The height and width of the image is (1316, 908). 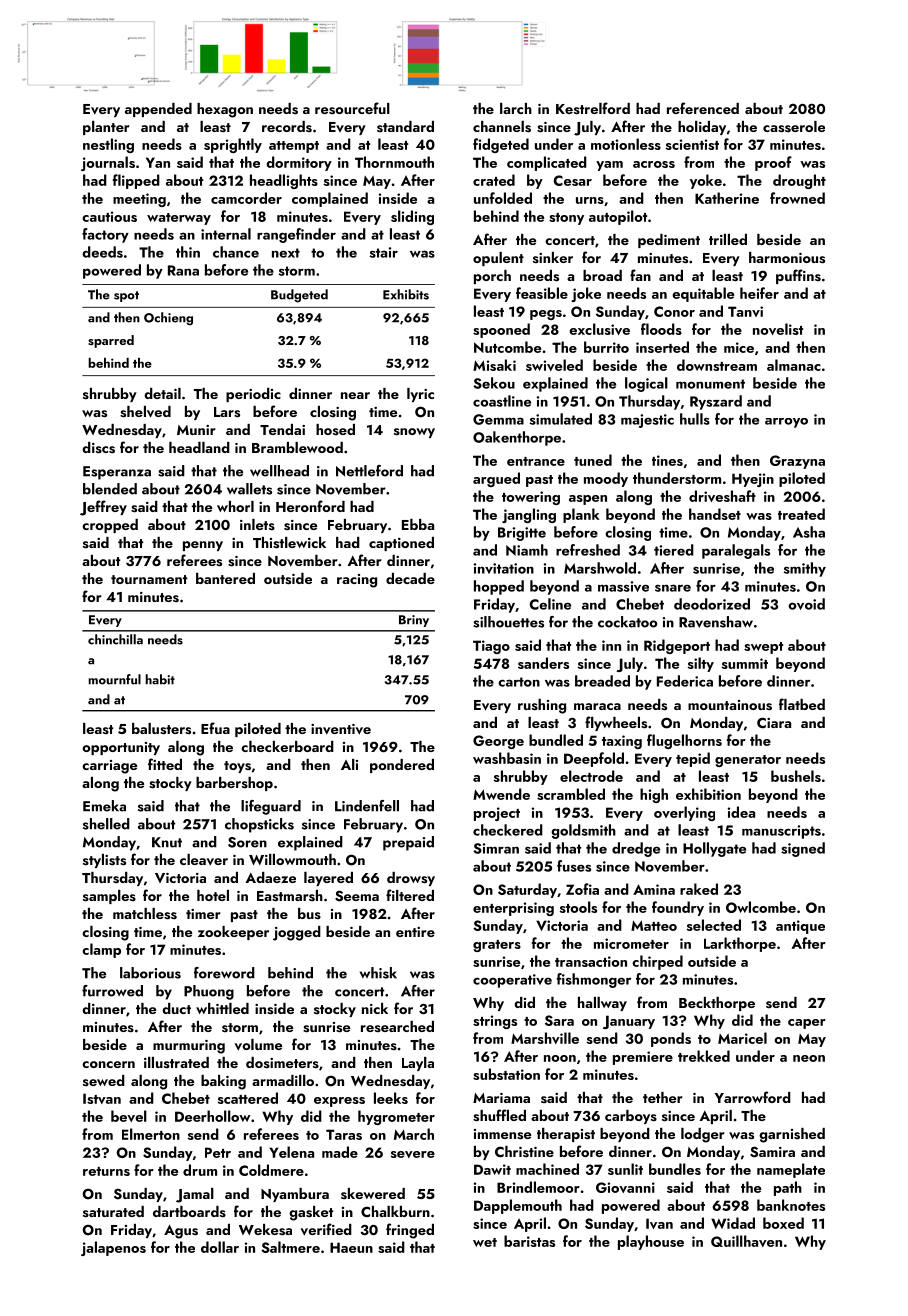 What do you see at coordinates (233, 933) in the image?
I see `zookeeper` at bounding box center [233, 933].
